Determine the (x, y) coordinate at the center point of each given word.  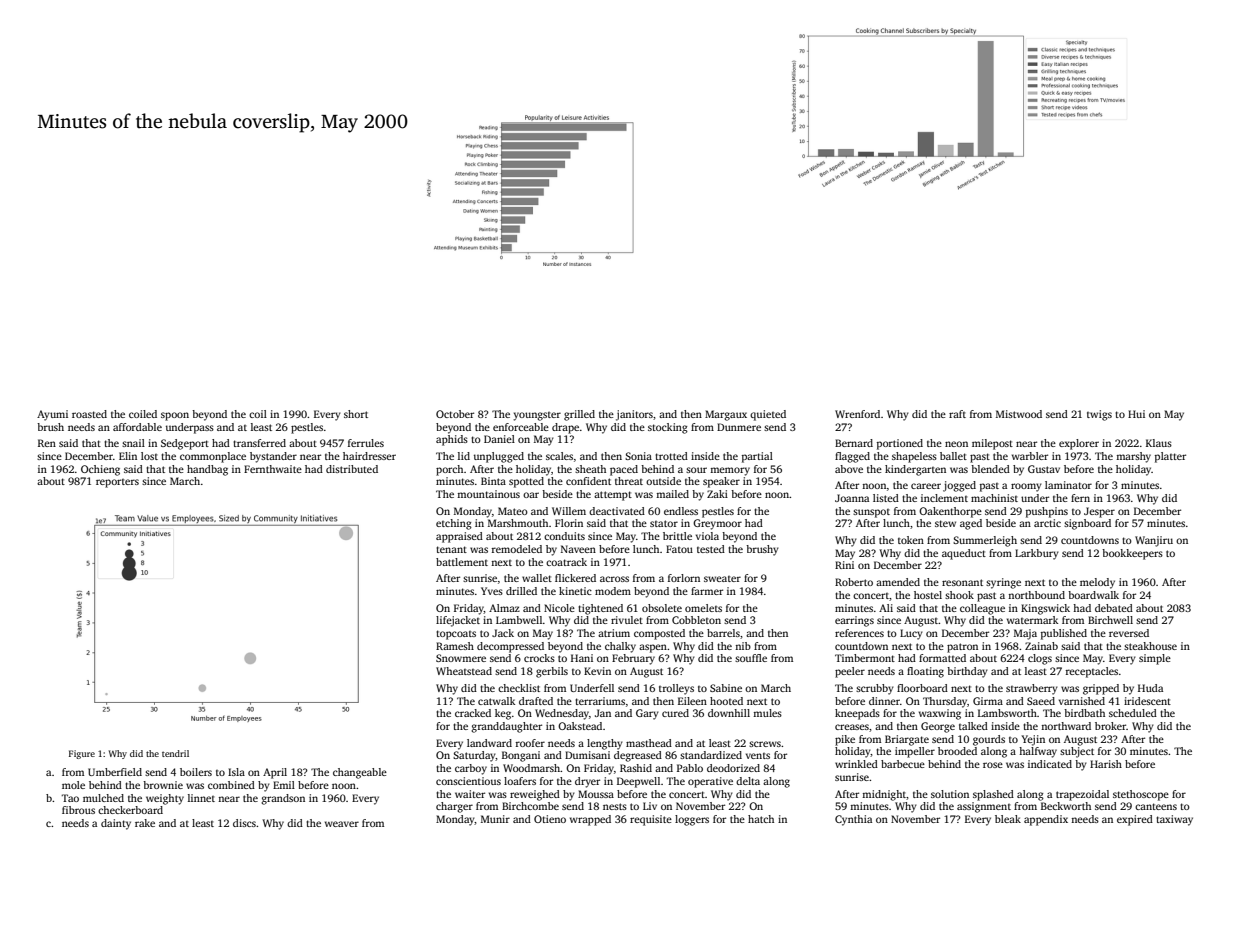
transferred (259, 443)
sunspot (871, 513)
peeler (850, 672)
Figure (82, 754)
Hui (1136, 414)
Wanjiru (1154, 541)
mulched (103, 798)
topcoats (456, 635)
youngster (537, 416)
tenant (451, 549)
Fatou (679, 549)
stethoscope (1141, 795)
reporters (117, 483)
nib (743, 646)
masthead (649, 743)
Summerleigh (985, 541)
